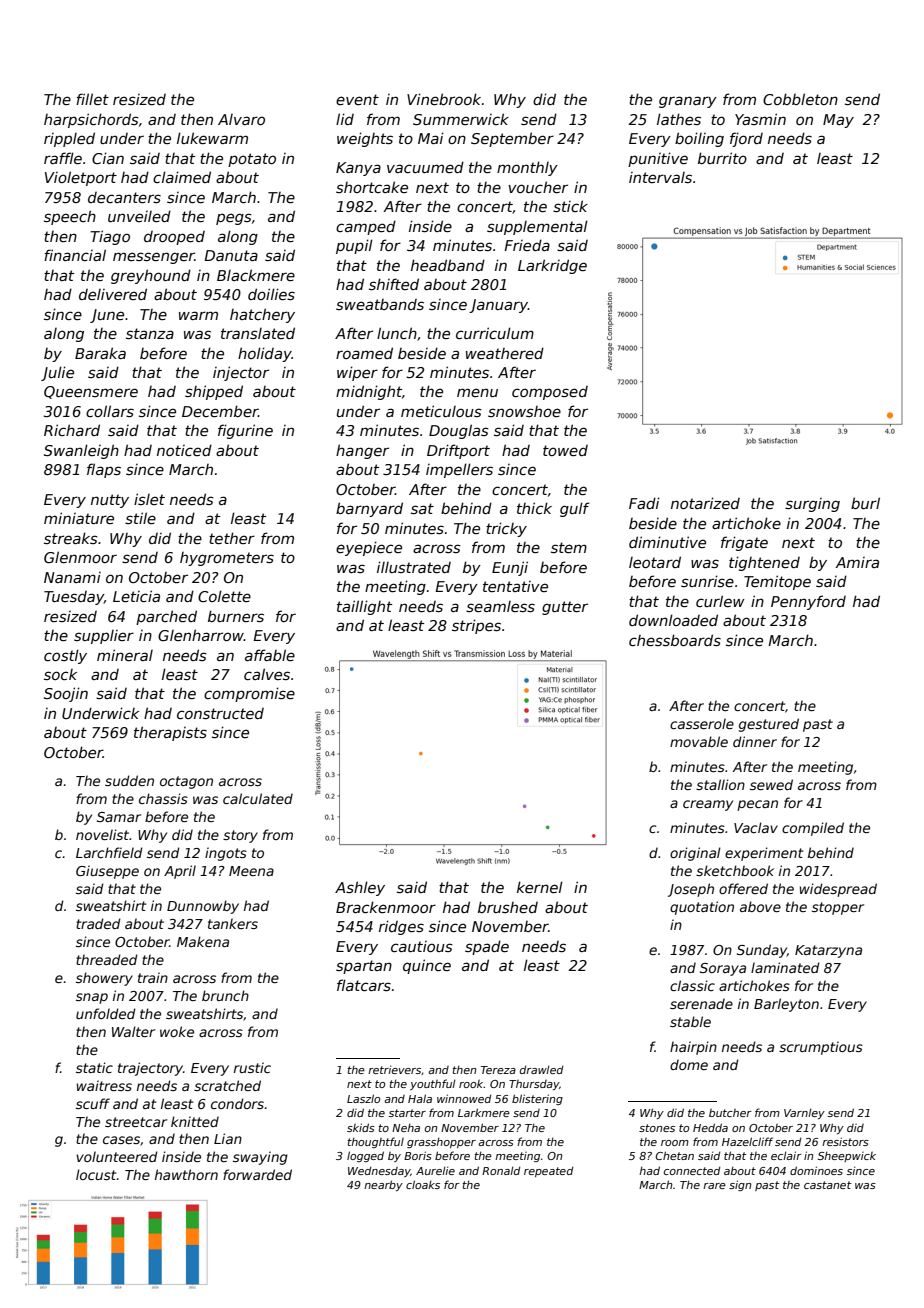 The image size is (924, 1308). What do you see at coordinates (364, 607) in the screenshot?
I see `taillight` at bounding box center [364, 607].
